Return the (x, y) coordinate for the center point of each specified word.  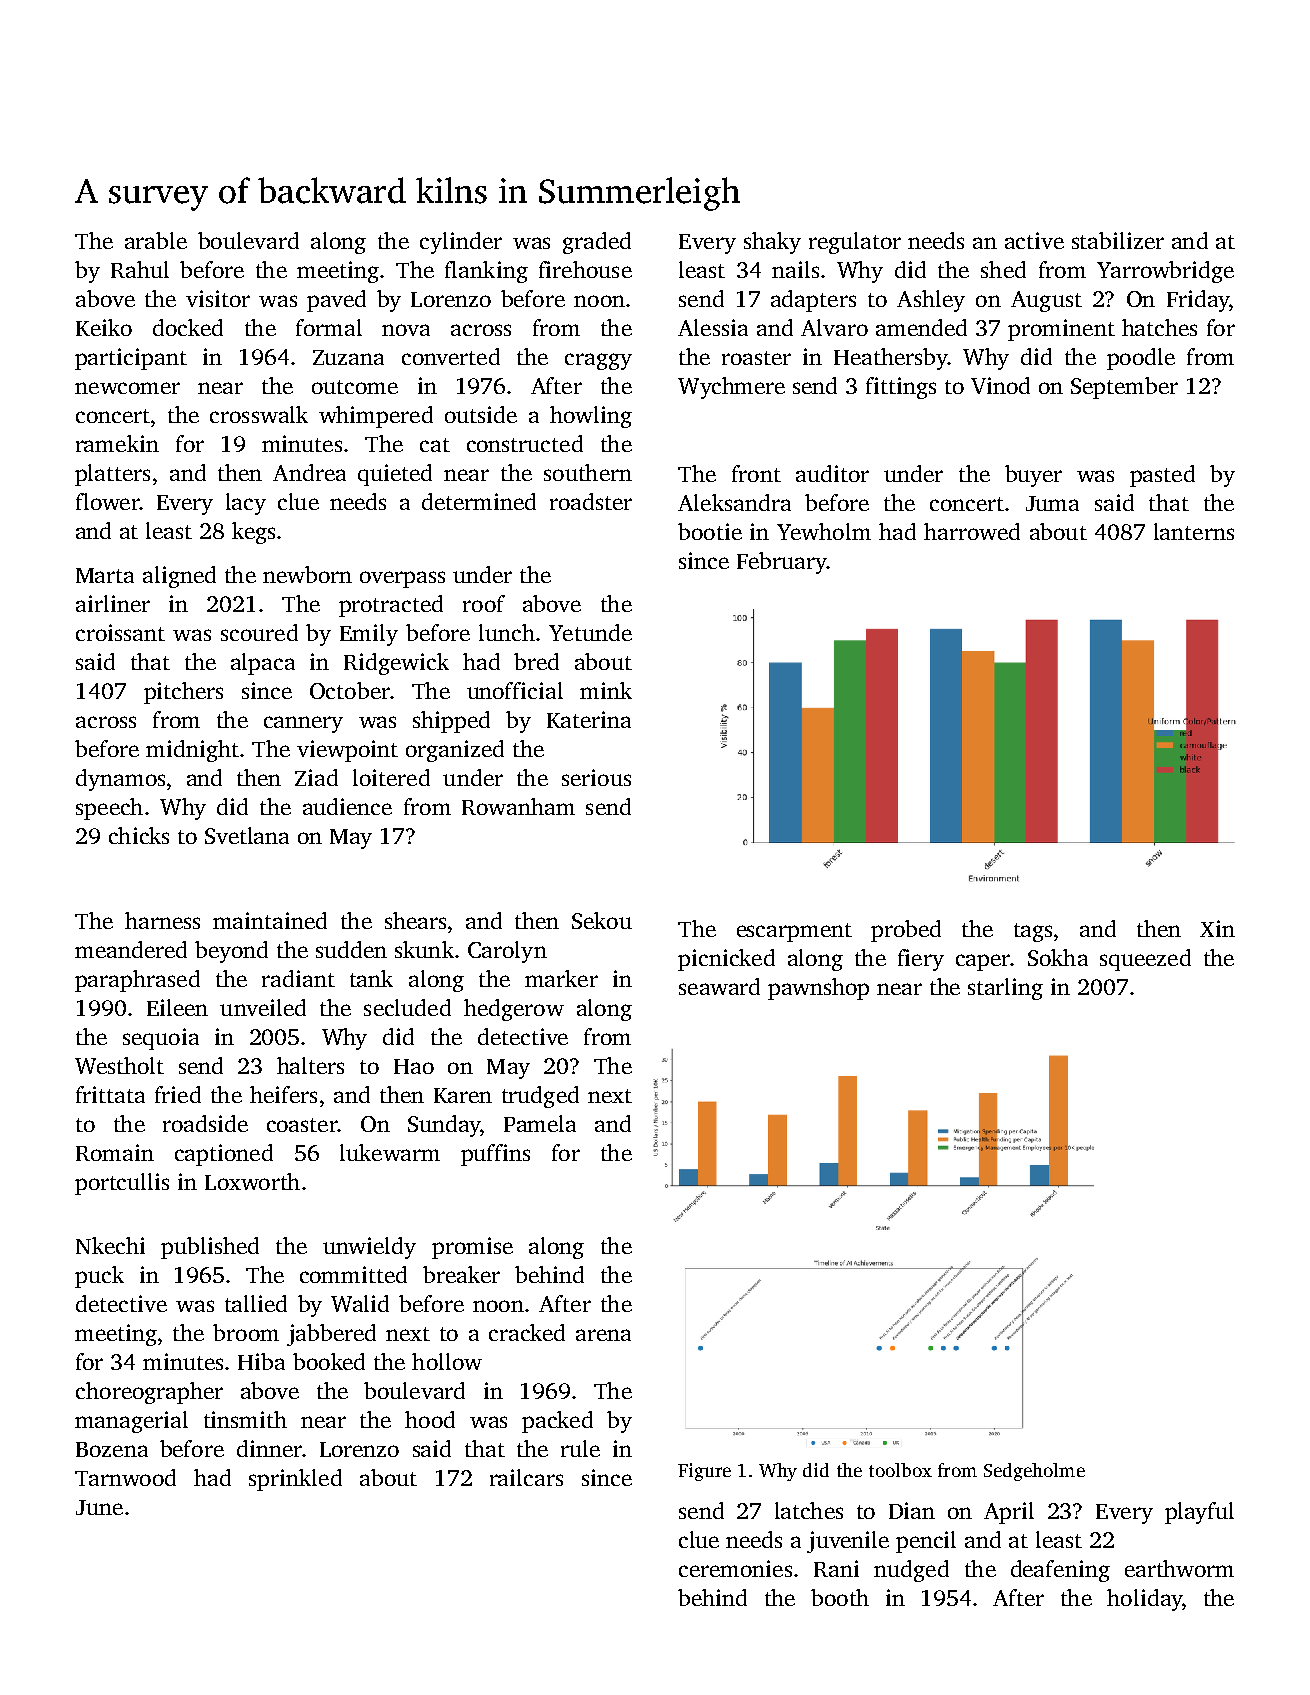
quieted (395, 475)
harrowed (972, 531)
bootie (710, 531)
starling (1005, 989)
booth (840, 1597)
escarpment (794, 932)
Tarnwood (125, 1477)
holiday (1144, 1600)
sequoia (161, 1039)
